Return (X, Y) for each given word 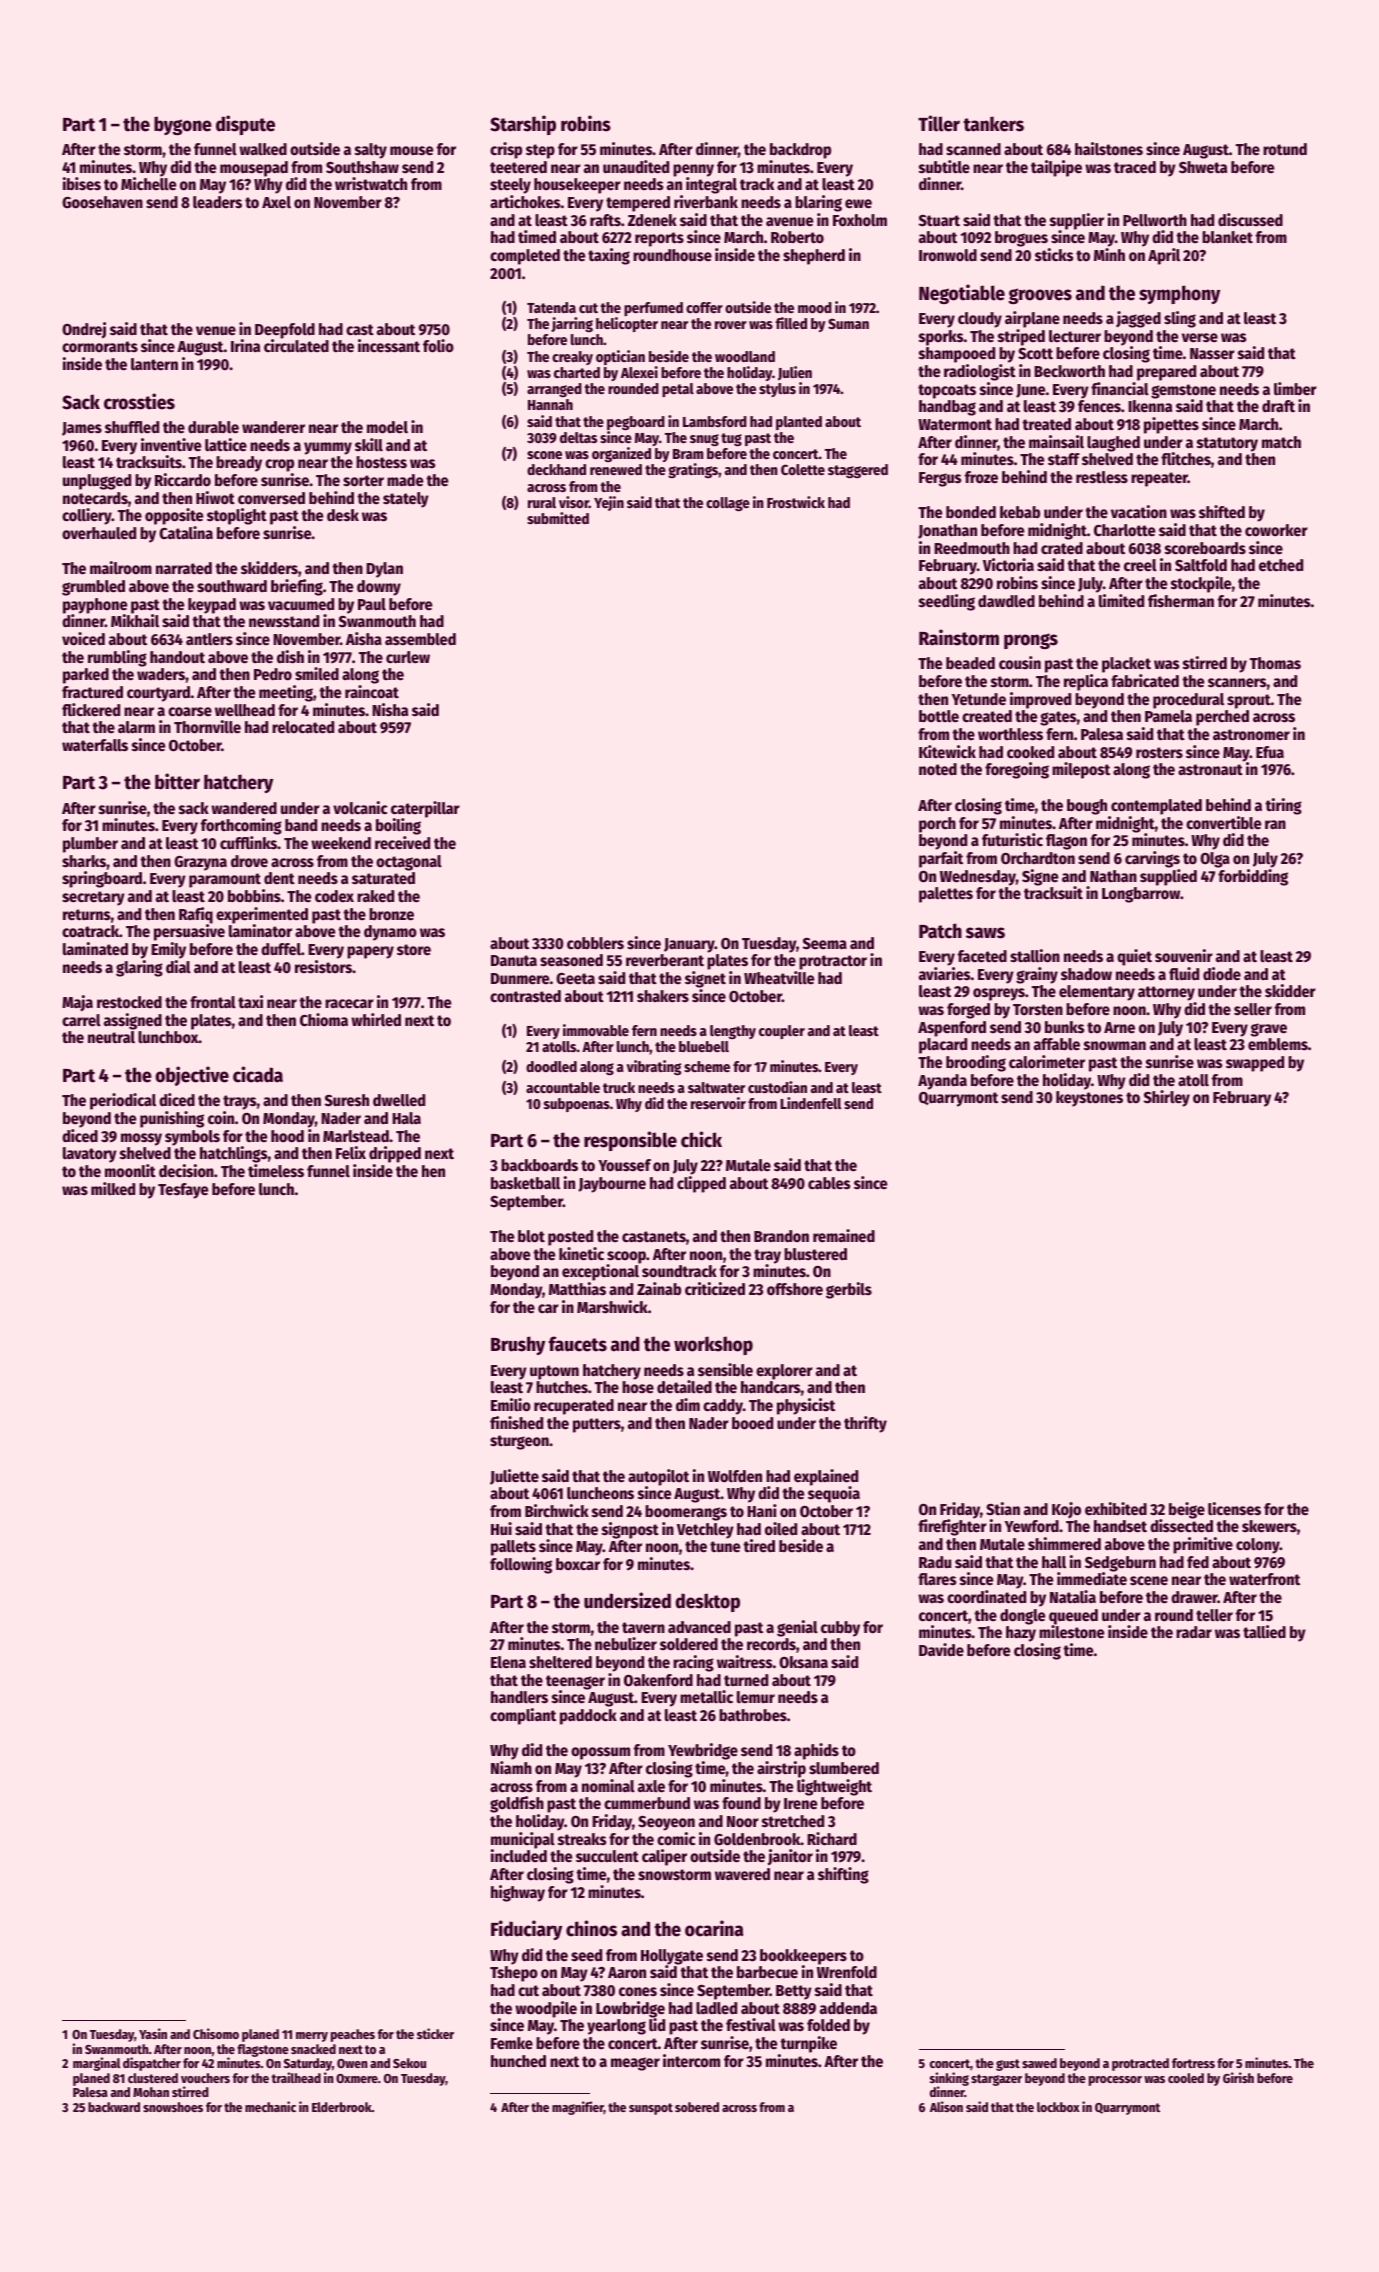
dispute (245, 125)
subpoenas (577, 1105)
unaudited (636, 167)
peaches (353, 2035)
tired (759, 1546)
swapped (1255, 1064)
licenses (1234, 1509)
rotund (1285, 149)
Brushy (518, 1345)
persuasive (189, 932)
